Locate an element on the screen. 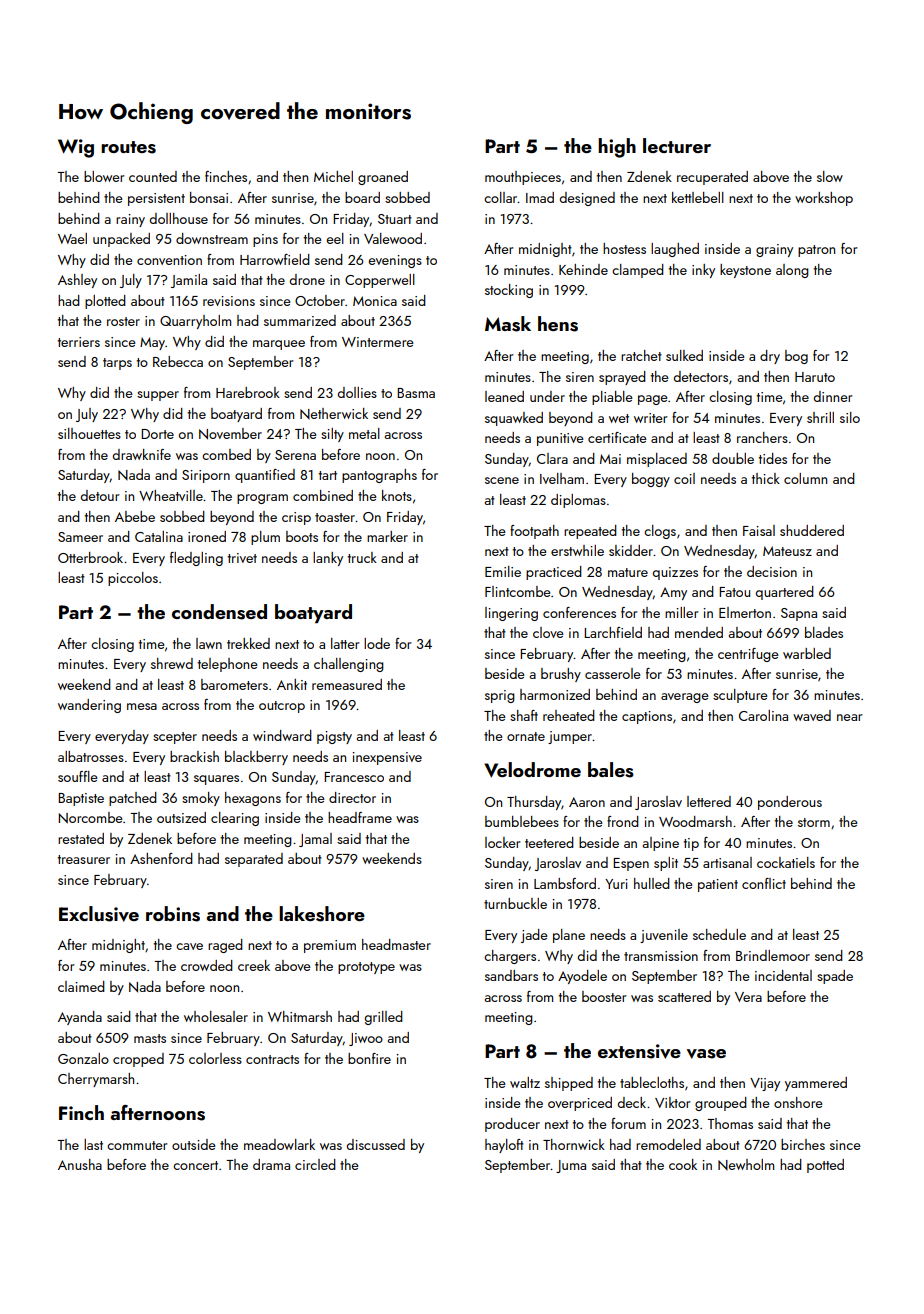 The height and width of the screenshot is (1314, 924). Gonzalo is located at coordinates (83, 1058).
